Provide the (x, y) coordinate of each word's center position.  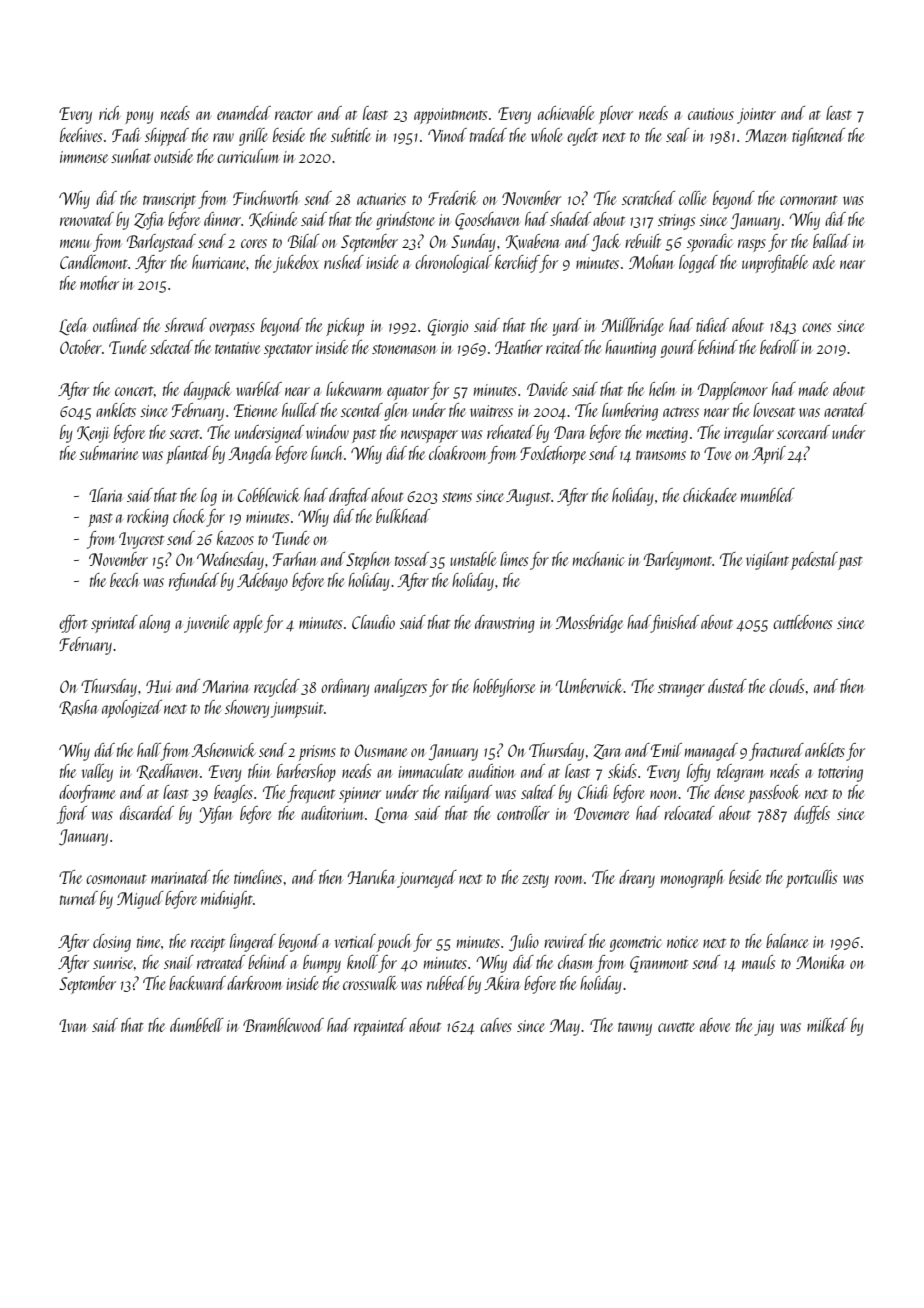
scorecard (803, 432)
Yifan (215, 815)
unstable (473, 559)
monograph (692, 879)
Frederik (453, 198)
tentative (237, 348)
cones (816, 327)
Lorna (391, 815)
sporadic (709, 243)
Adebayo (262, 582)
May (565, 1027)
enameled (244, 113)
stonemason (404, 349)
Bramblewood (283, 1025)
